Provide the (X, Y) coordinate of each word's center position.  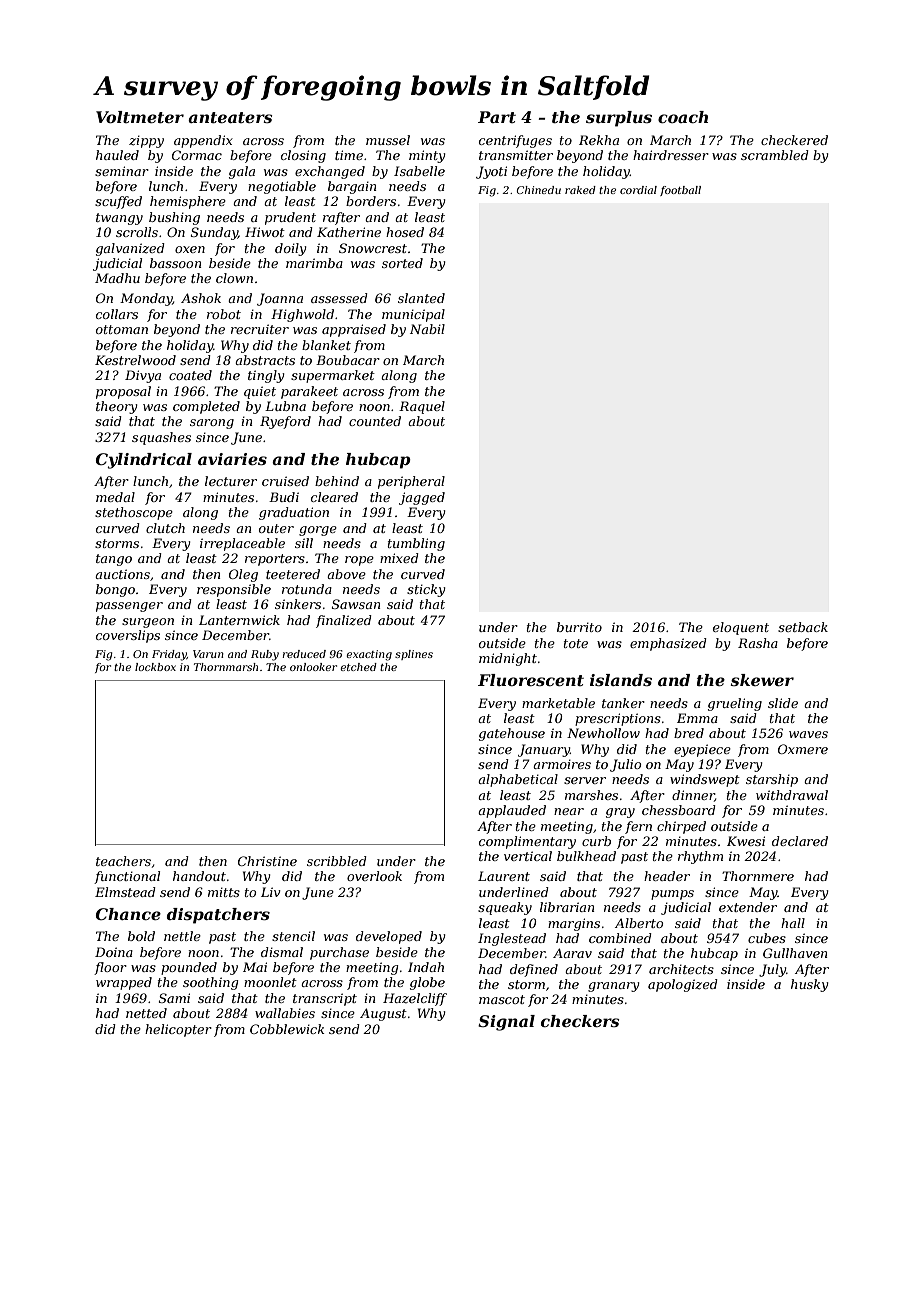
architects (681, 969)
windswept (705, 780)
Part (497, 117)
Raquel (422, 407)
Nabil (427, 329)
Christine (267, 861)
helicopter (178, 1030)
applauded (512, 811)
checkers (580, 1021)
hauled (117, 155)
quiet (260, 392)
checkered (794, 140)
